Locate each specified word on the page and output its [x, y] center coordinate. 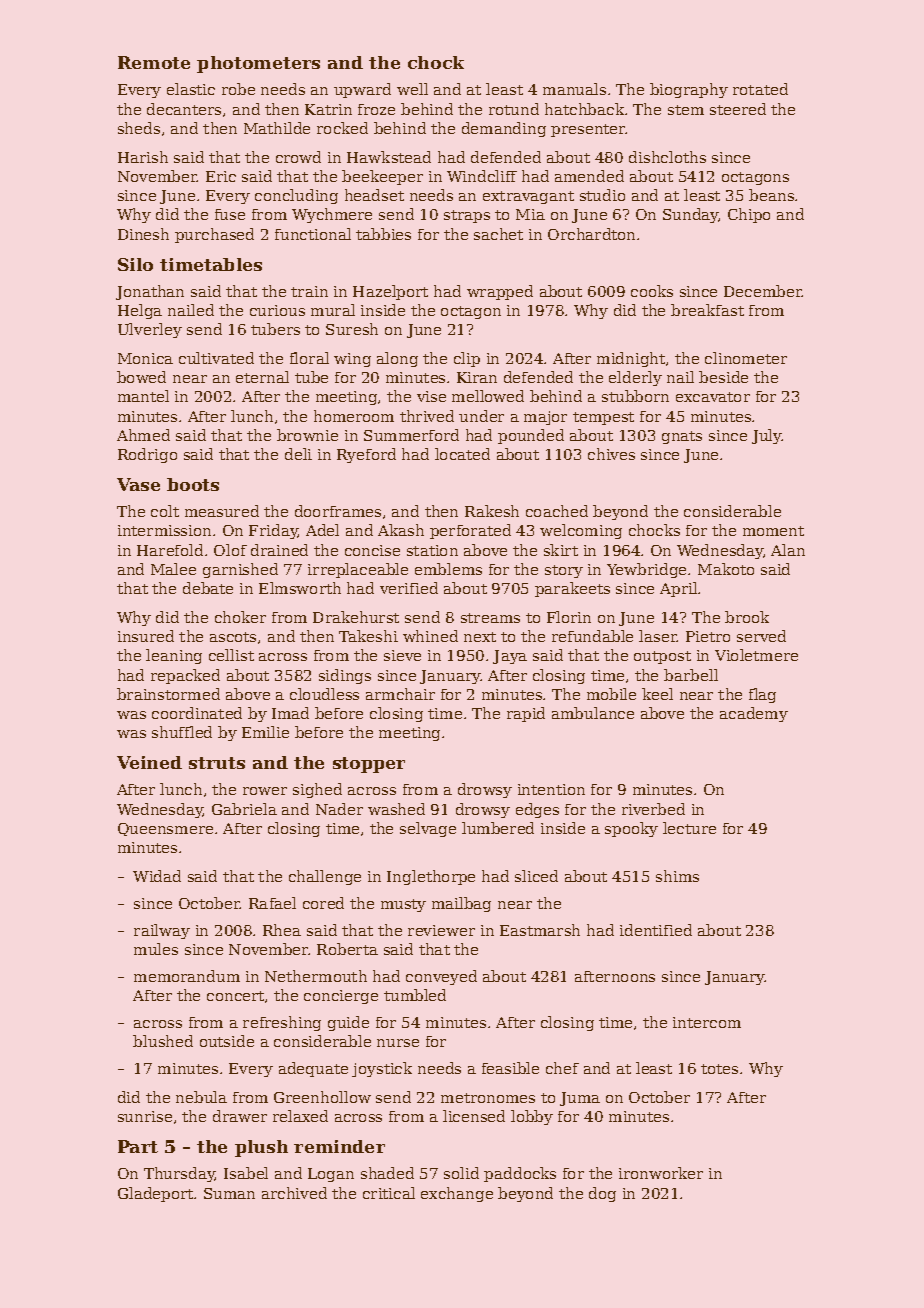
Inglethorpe [431, 877]
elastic [191, 89]
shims [677, 876]
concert [235, 996]
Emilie [265, 732]
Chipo [749, 215]
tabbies [383, 234]
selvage [428, 829]
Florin [569, 617]
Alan [788, 550]
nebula [201, 1097]
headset [374, 195]
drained [279, 550]
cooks [652, 291]
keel [657, 694]
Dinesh [143, 234]
